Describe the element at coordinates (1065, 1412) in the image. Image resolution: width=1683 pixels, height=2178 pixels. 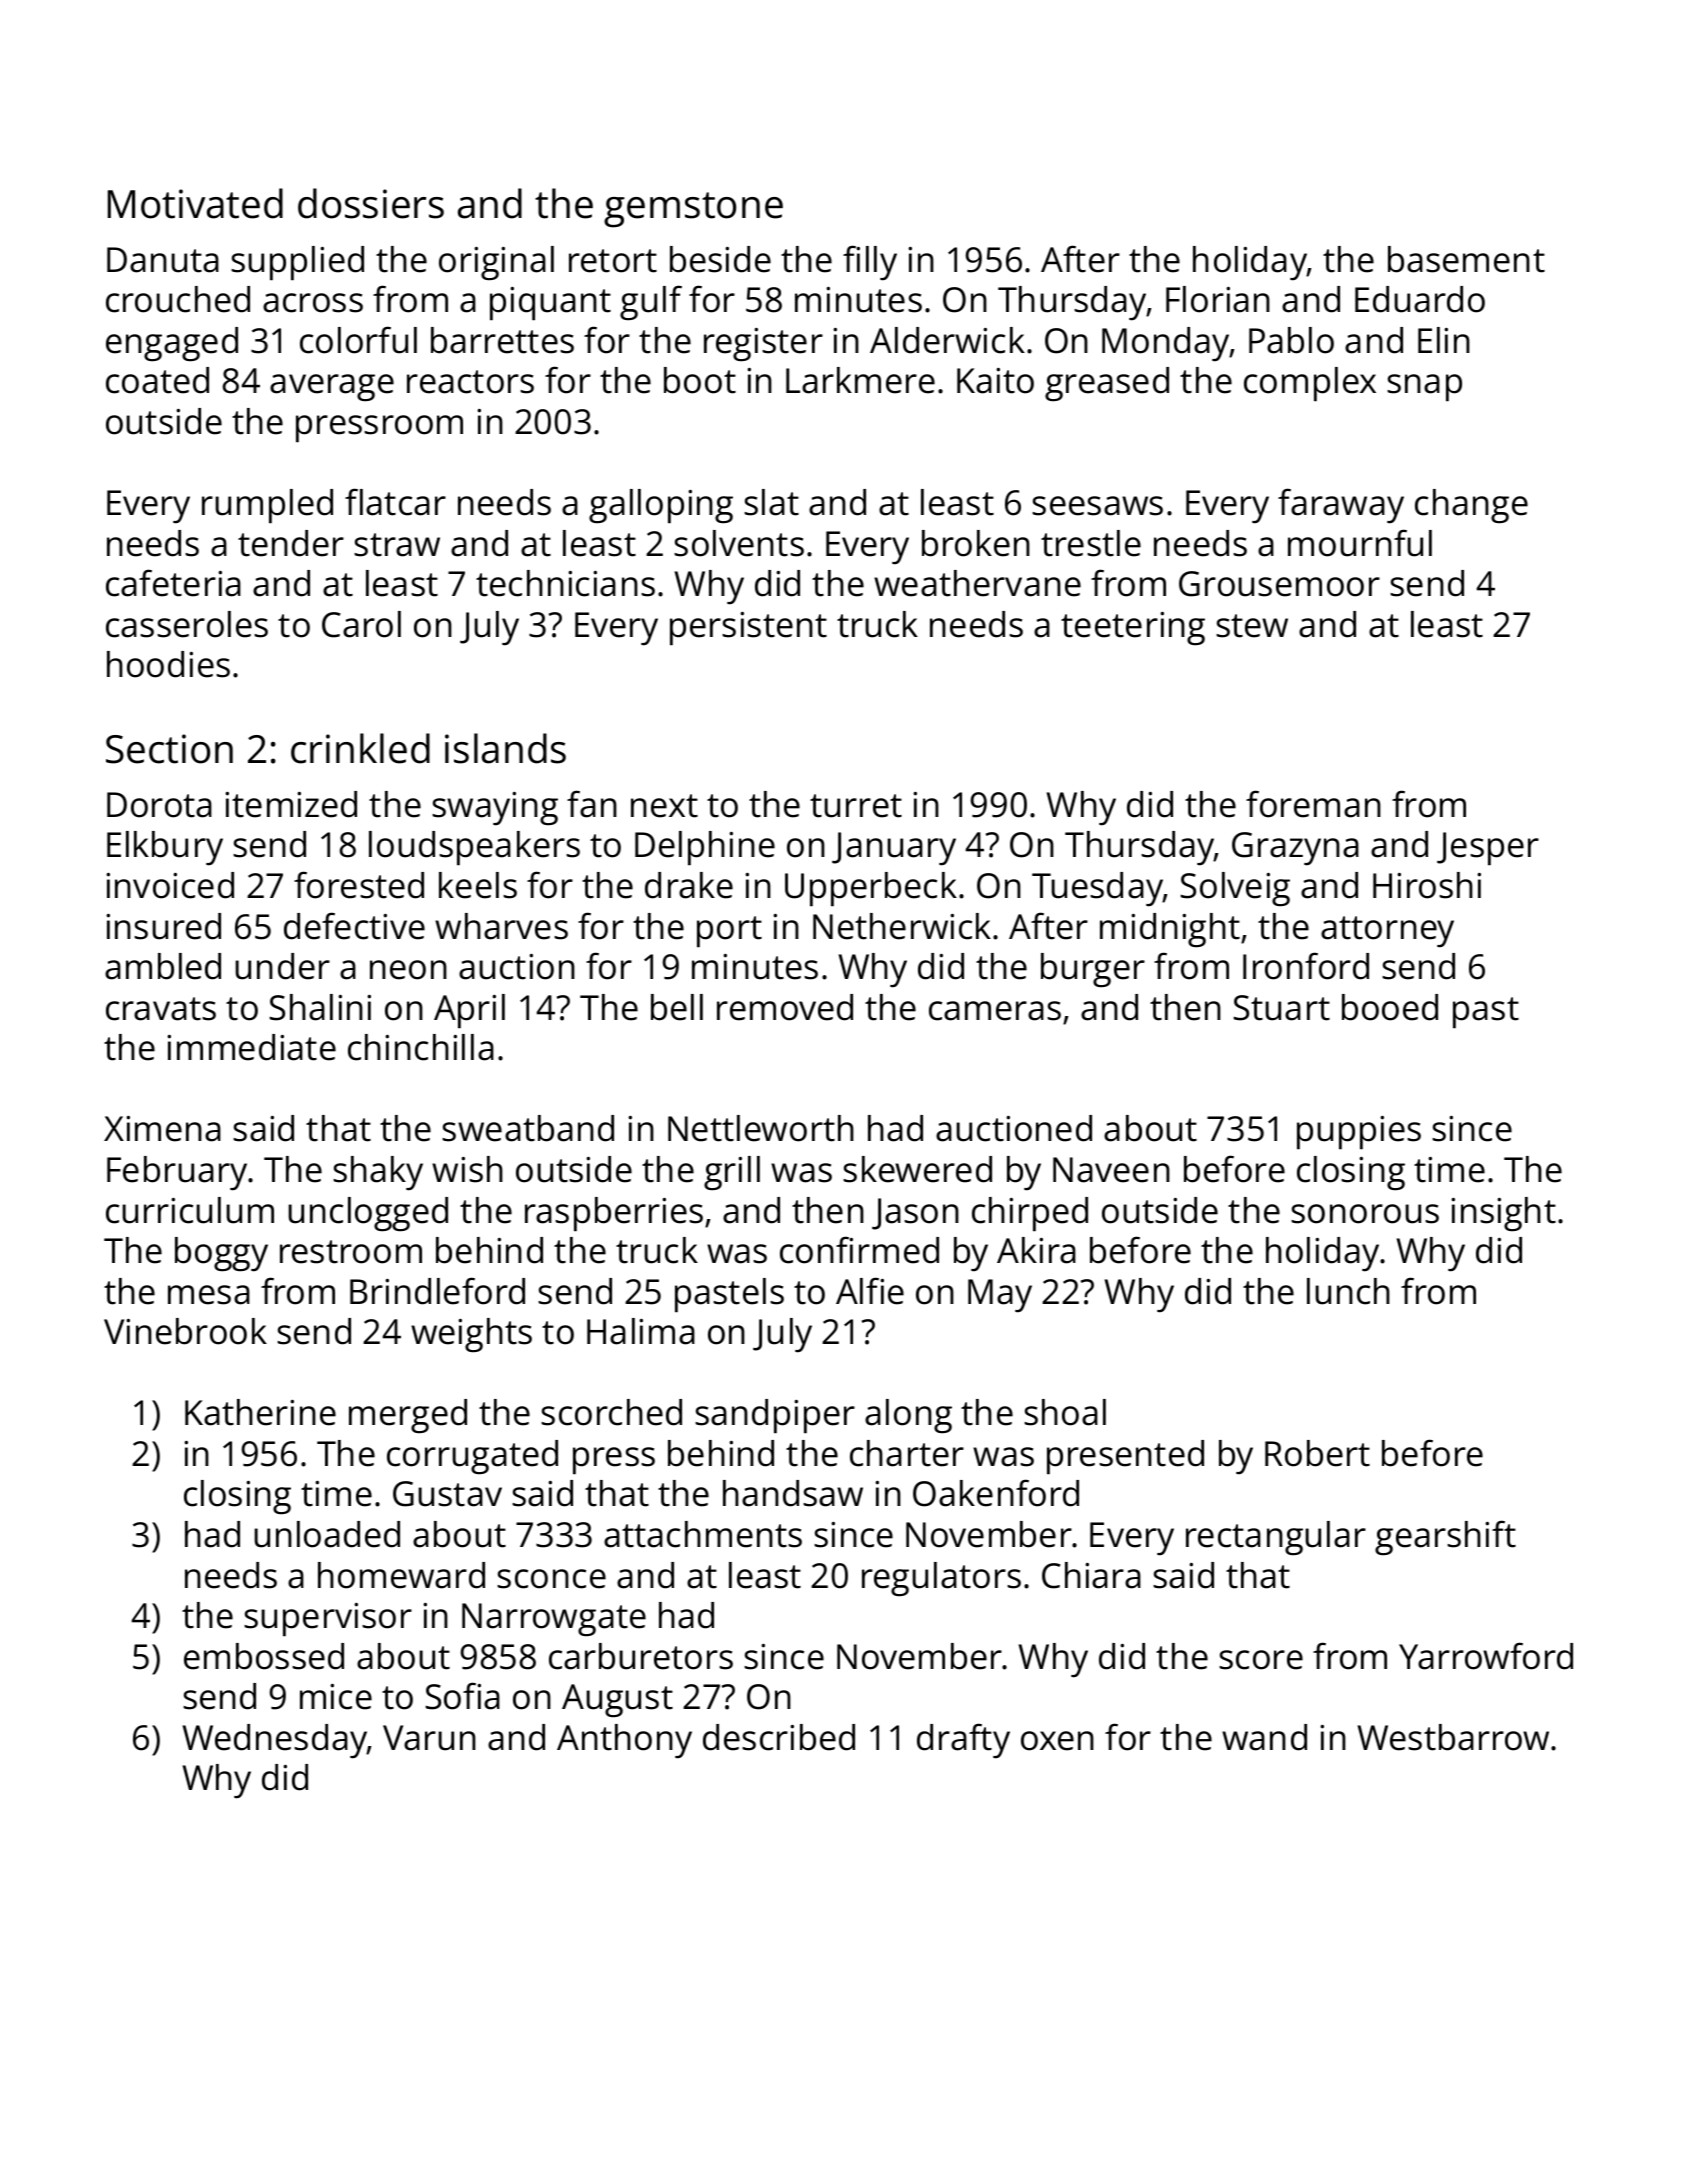
I see `shoal` at that location.
